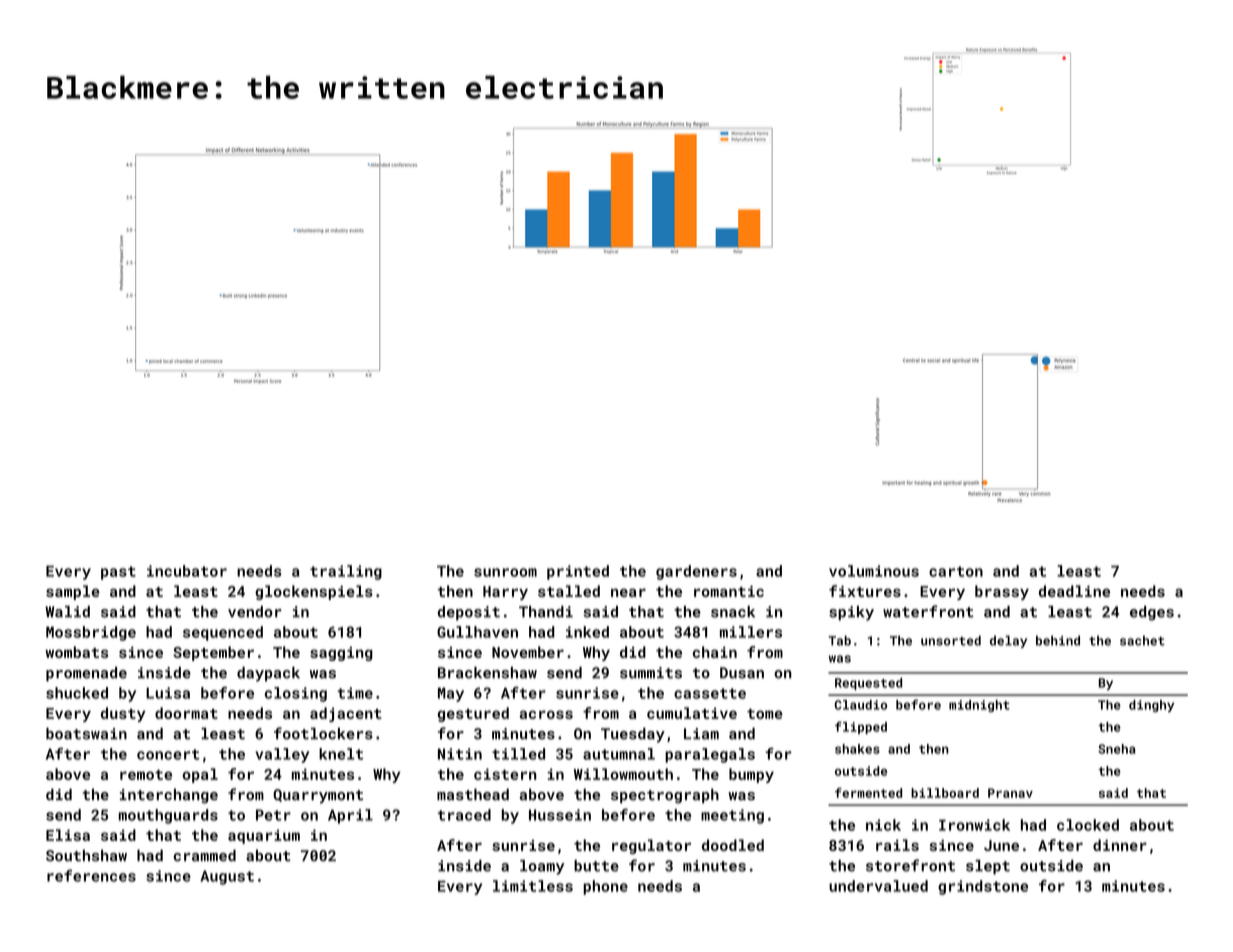 This image has width=1233, height=952. I want to click on flipped, so click(861, 727).
